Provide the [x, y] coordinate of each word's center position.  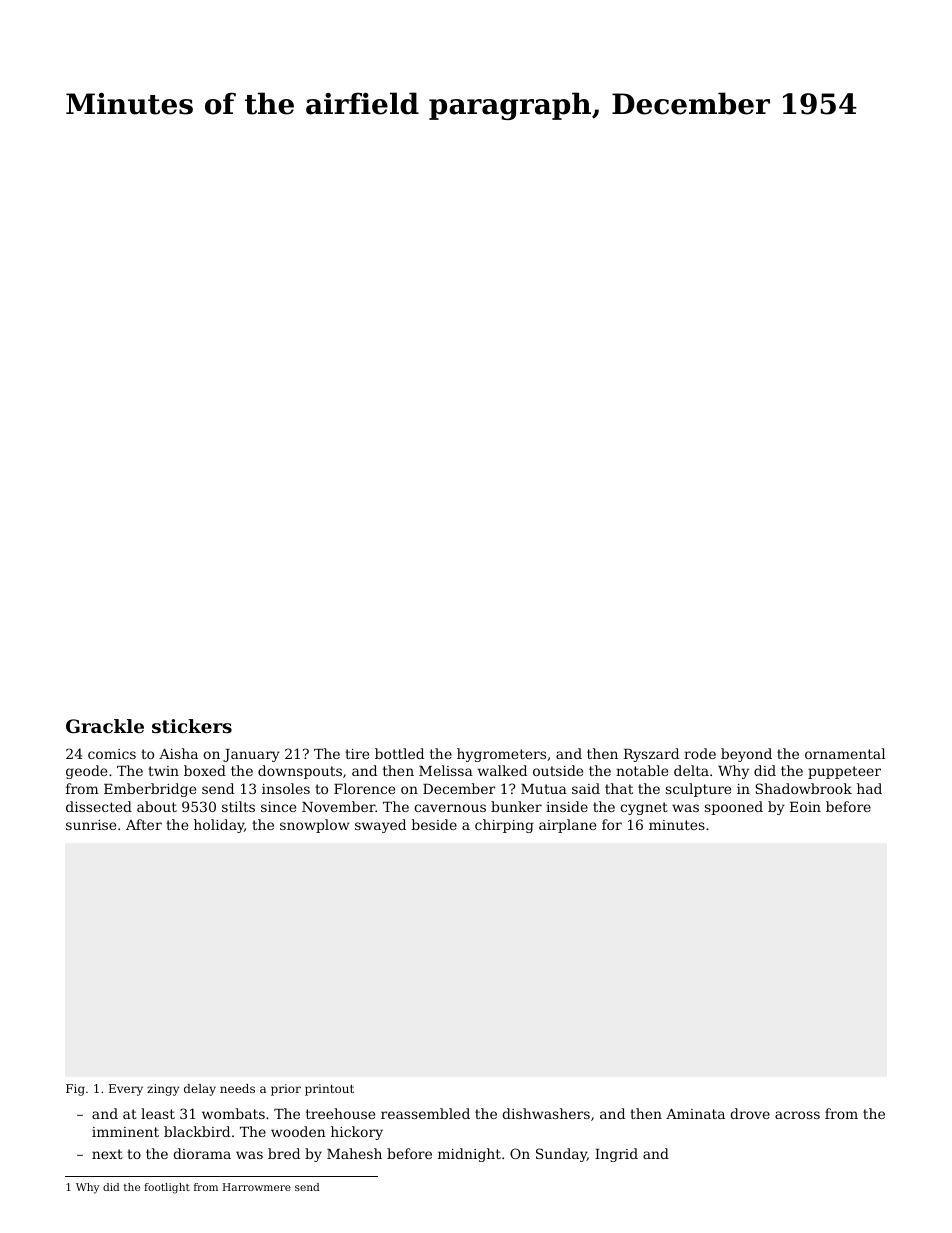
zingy [163, 1090]
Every [126, 1090]
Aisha [178, 753]
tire [357, 754]
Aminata [695, 1114]
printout [329, 1090]
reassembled [425, 1113]
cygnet [644, 808]
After [144, 824]
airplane [567, 826]
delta [691, 770]
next [107, 1154]
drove [750, 1113]
